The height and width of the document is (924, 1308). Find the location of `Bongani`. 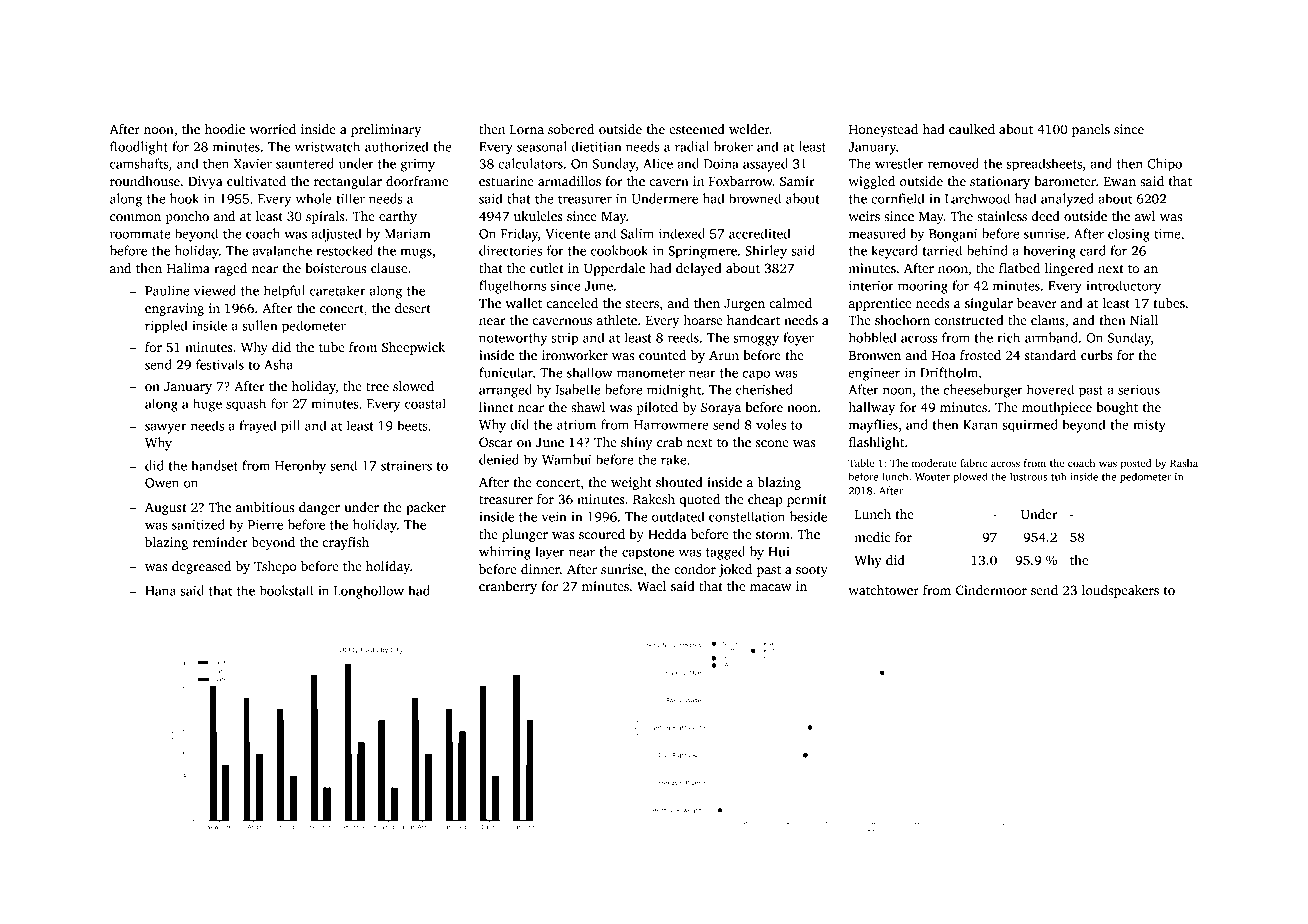

Bongani is located at coordinates (953, 235).
